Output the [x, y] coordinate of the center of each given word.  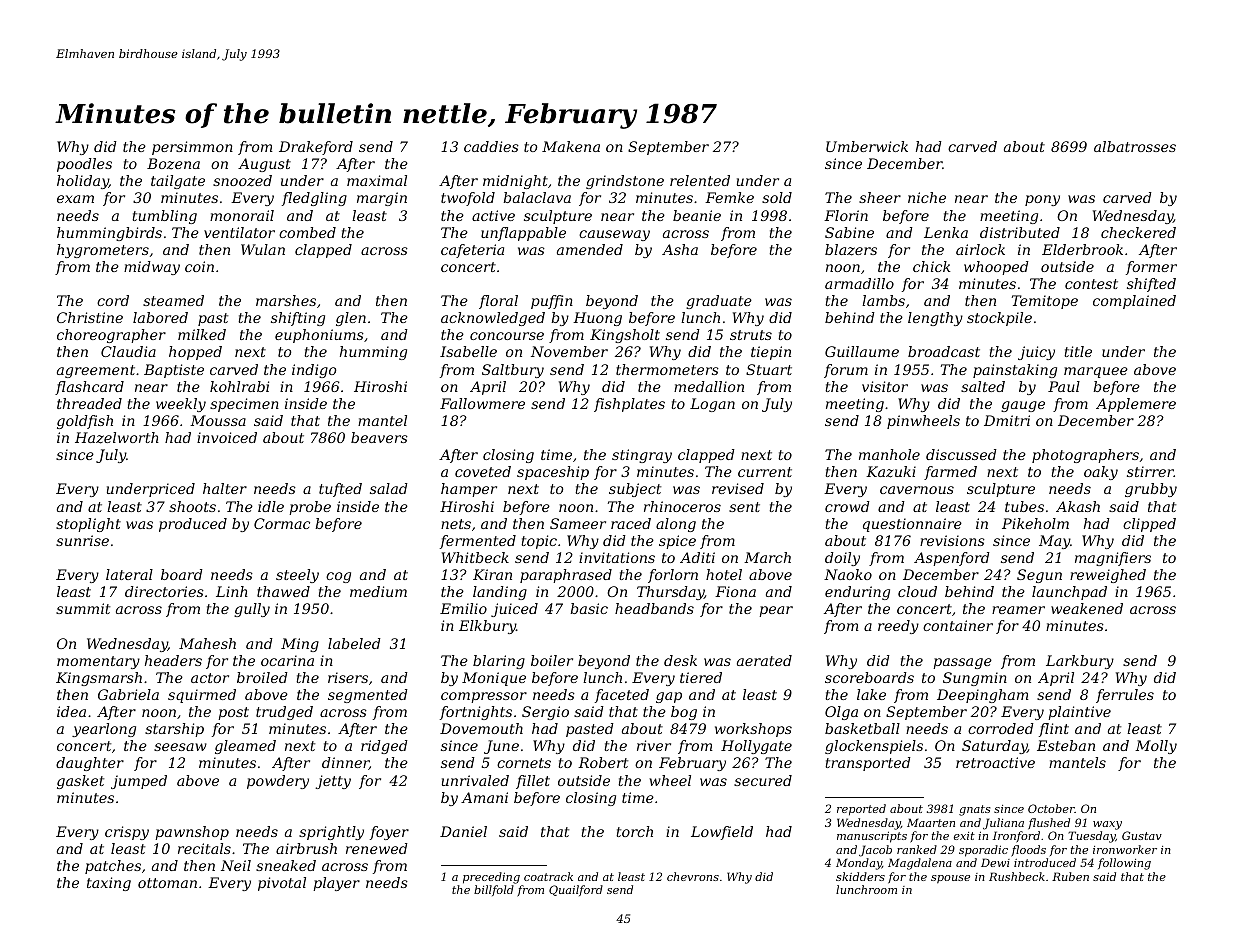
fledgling [314, 199]
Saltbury [513, 371]
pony [1042, 200]
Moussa [218, 420]
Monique [494, 679]
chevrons [693, 876]
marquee [1096, 372]
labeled [354, 643]
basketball [862, 728]
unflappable [523, 234]
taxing [109, 884]
